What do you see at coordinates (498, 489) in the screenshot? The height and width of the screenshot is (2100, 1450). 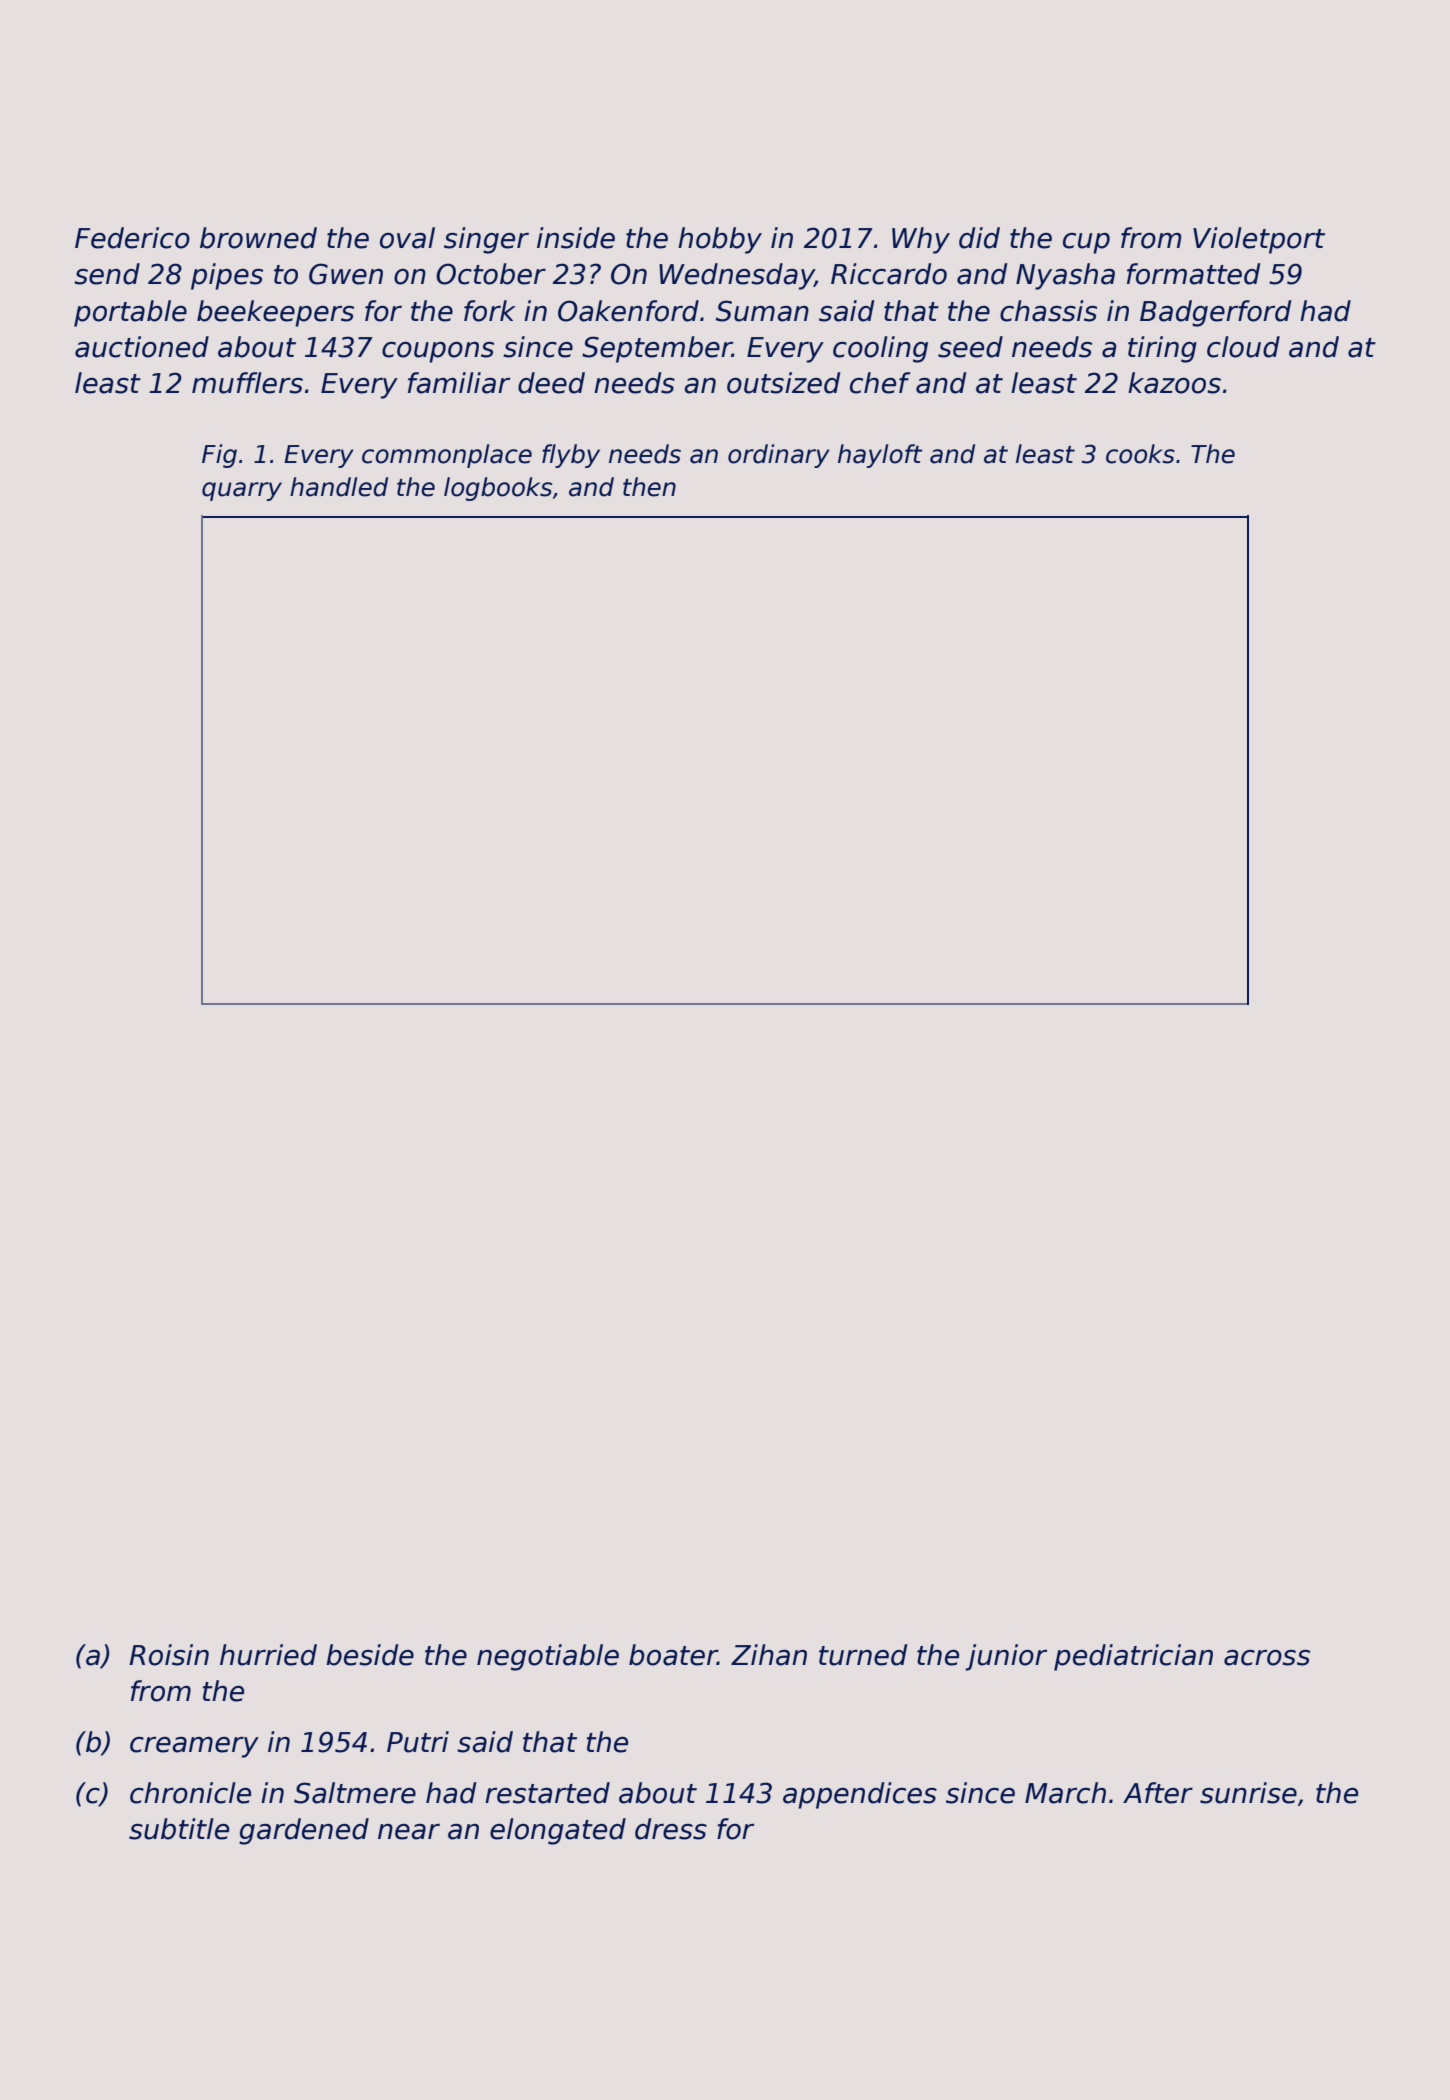 I see `logbooks` at bounding box center [498, 489].
